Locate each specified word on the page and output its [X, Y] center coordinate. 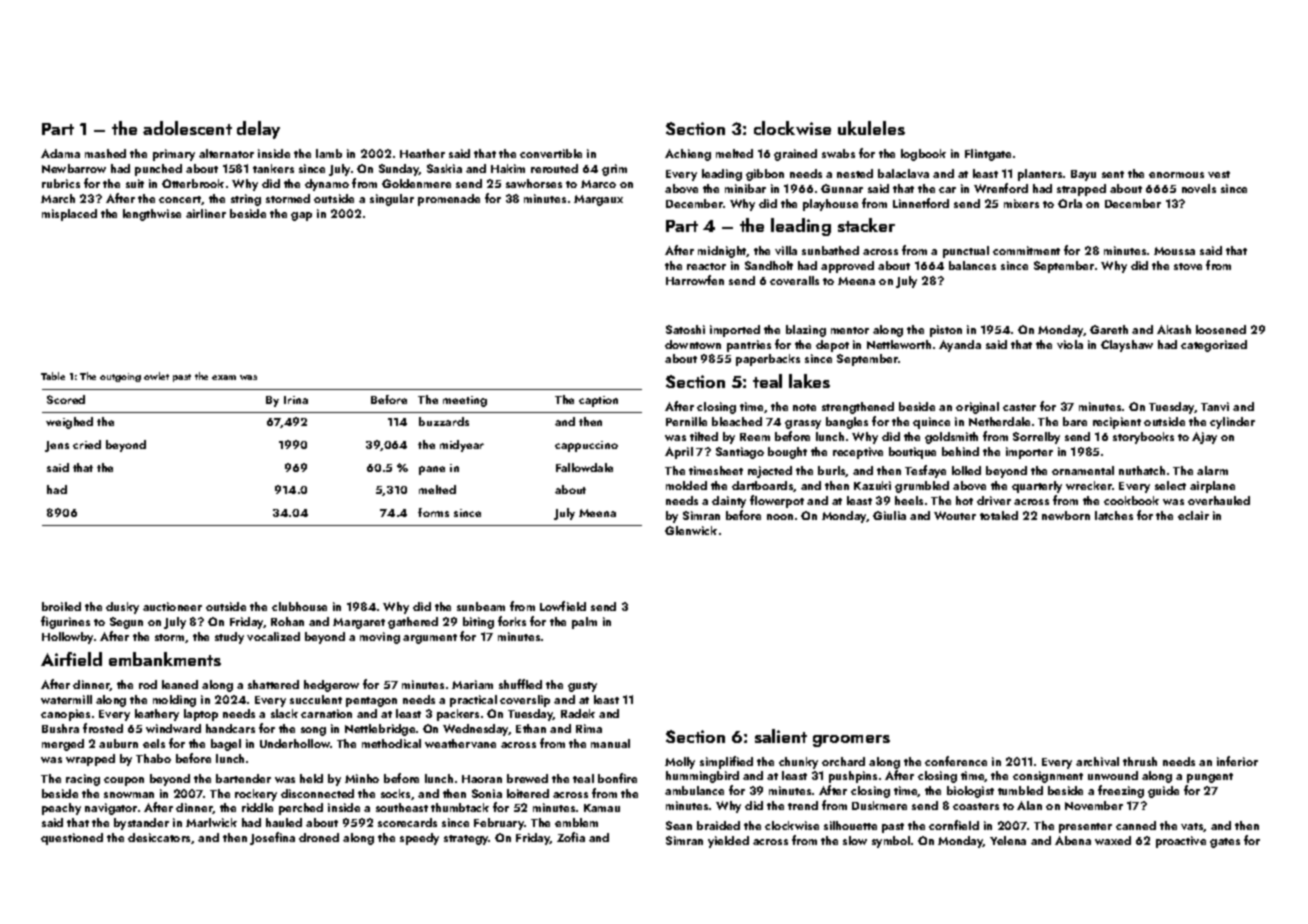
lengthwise [152, 215]
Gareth [1109, 329]
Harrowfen [695, 280]
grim [614, 170]
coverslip [525, 701]
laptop [201, 715]
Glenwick [691, 530]
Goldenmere [416, 183]
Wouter [955, 515]
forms [433, 512]
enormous [1176, 175]
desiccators [160, 838]
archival [1097, 761]
